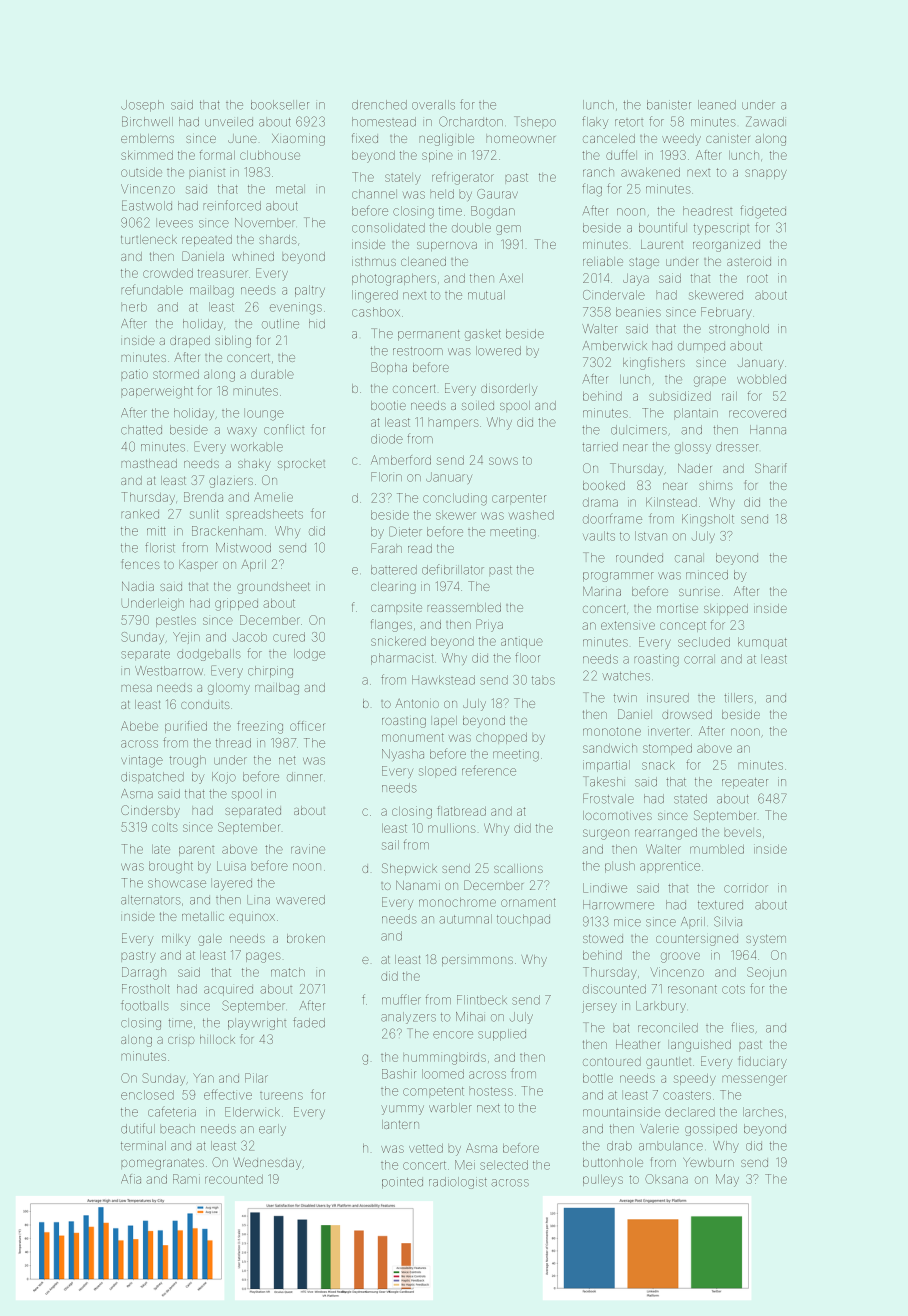 Image resolution: width=908 pixels, height=1316 pixels. I want to click on skipped, so click(726, 609).
